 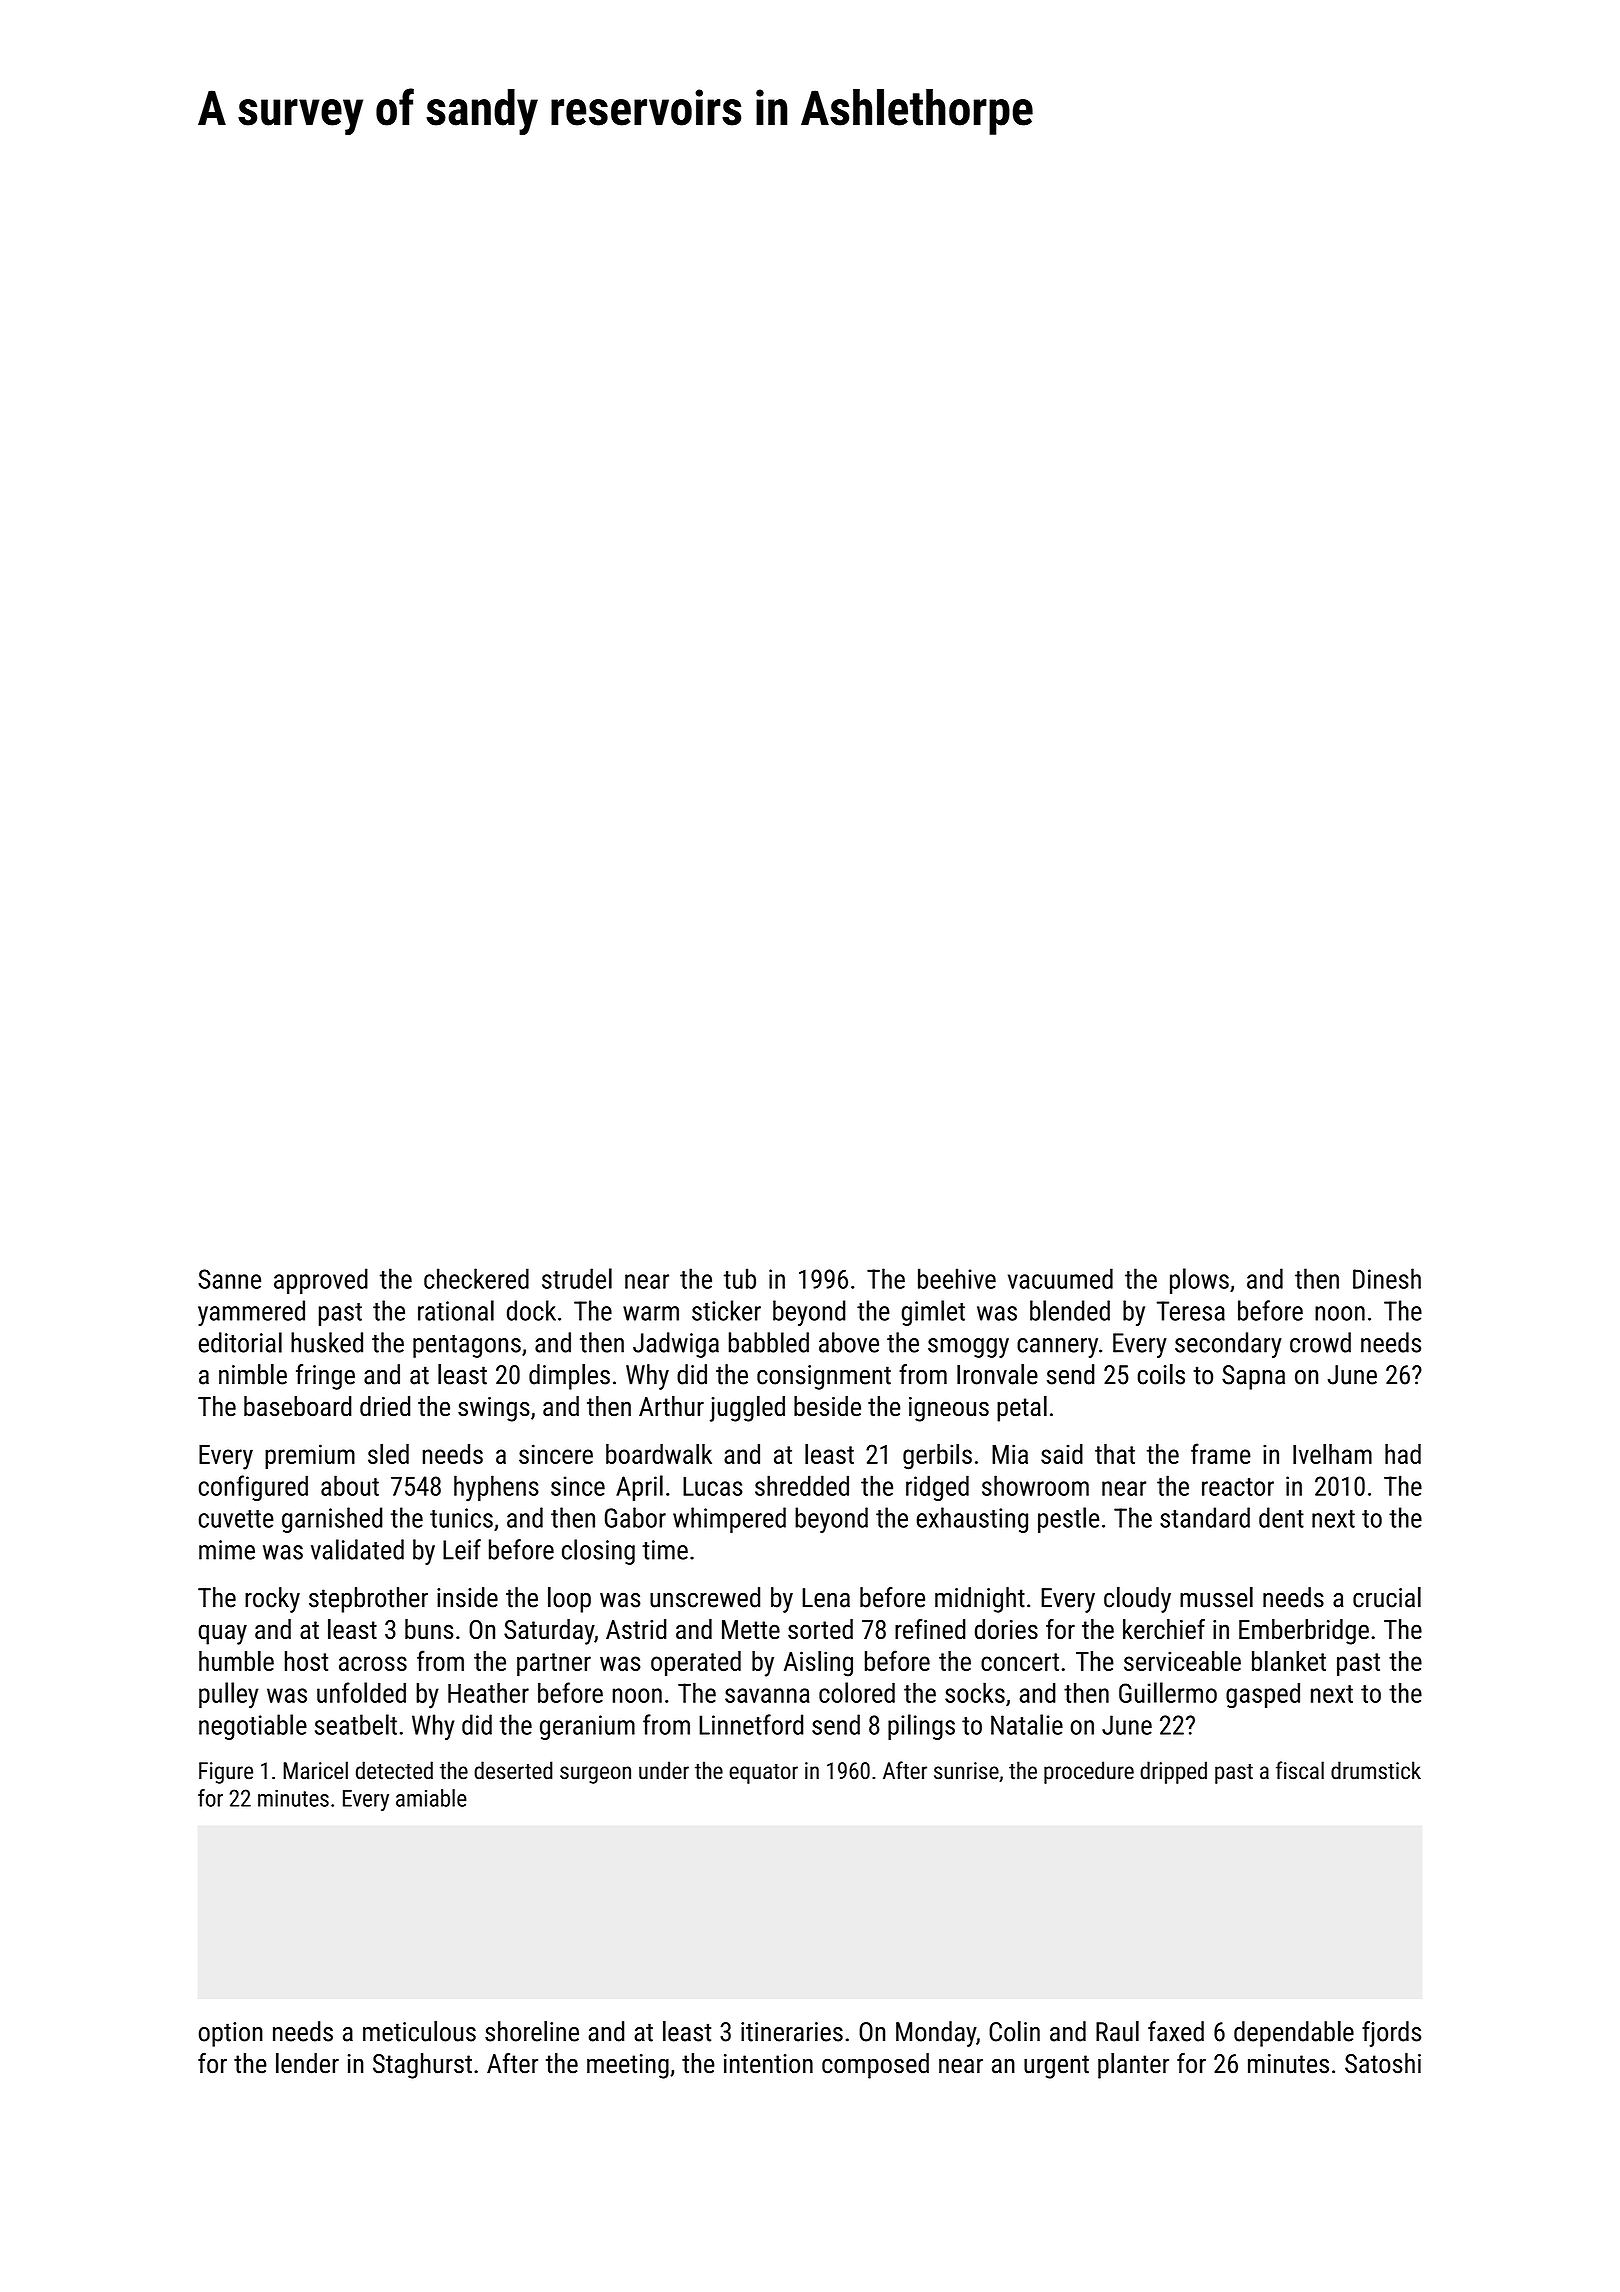 What do you see at coordinates (356, 1724) in the image?
I see `seatbelt` at bounding box center [356, 1724].
